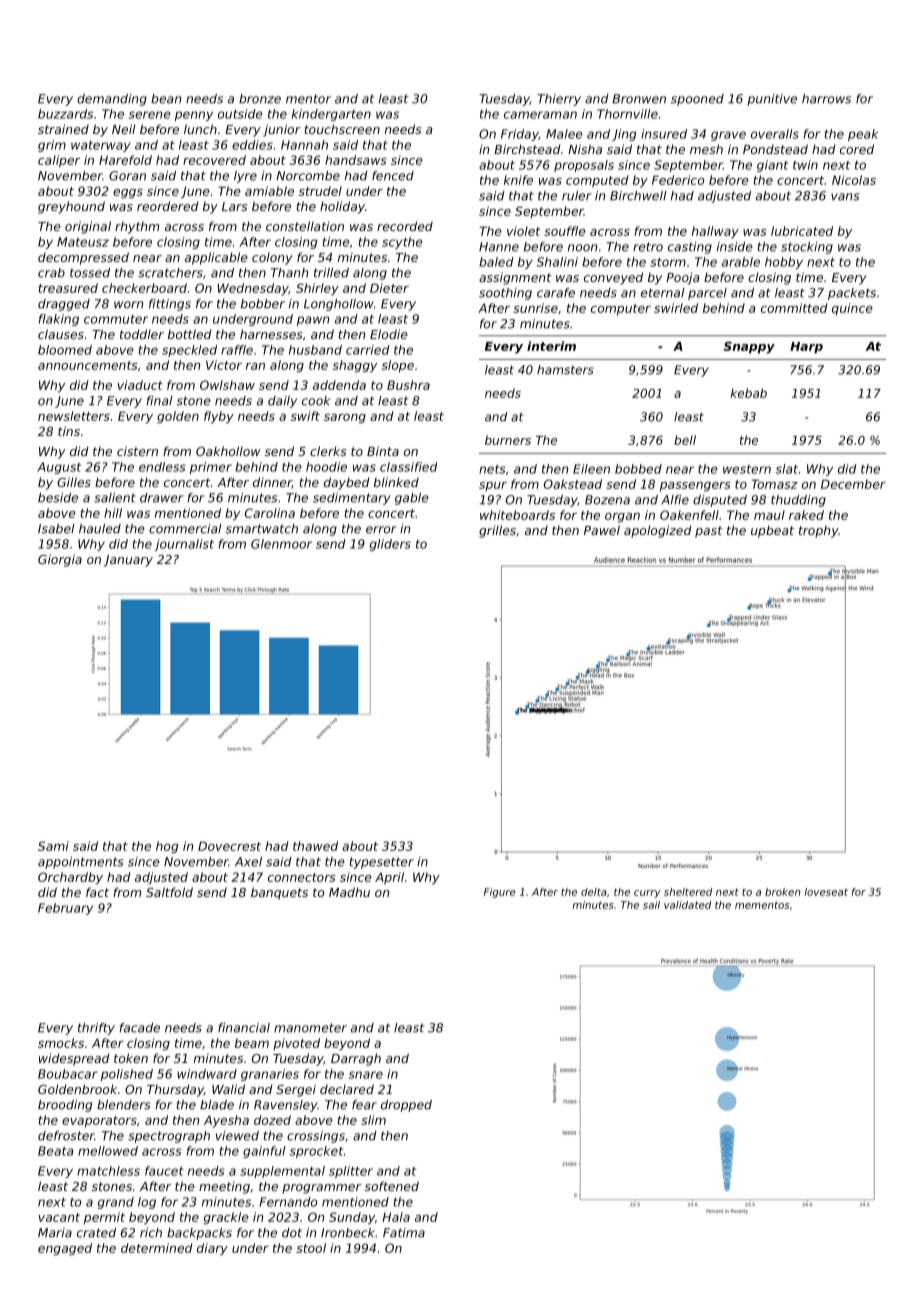  What do you see at coordinates (406, 1106) in the document?
I see `dropped` at bounding box center [406, 1106].
